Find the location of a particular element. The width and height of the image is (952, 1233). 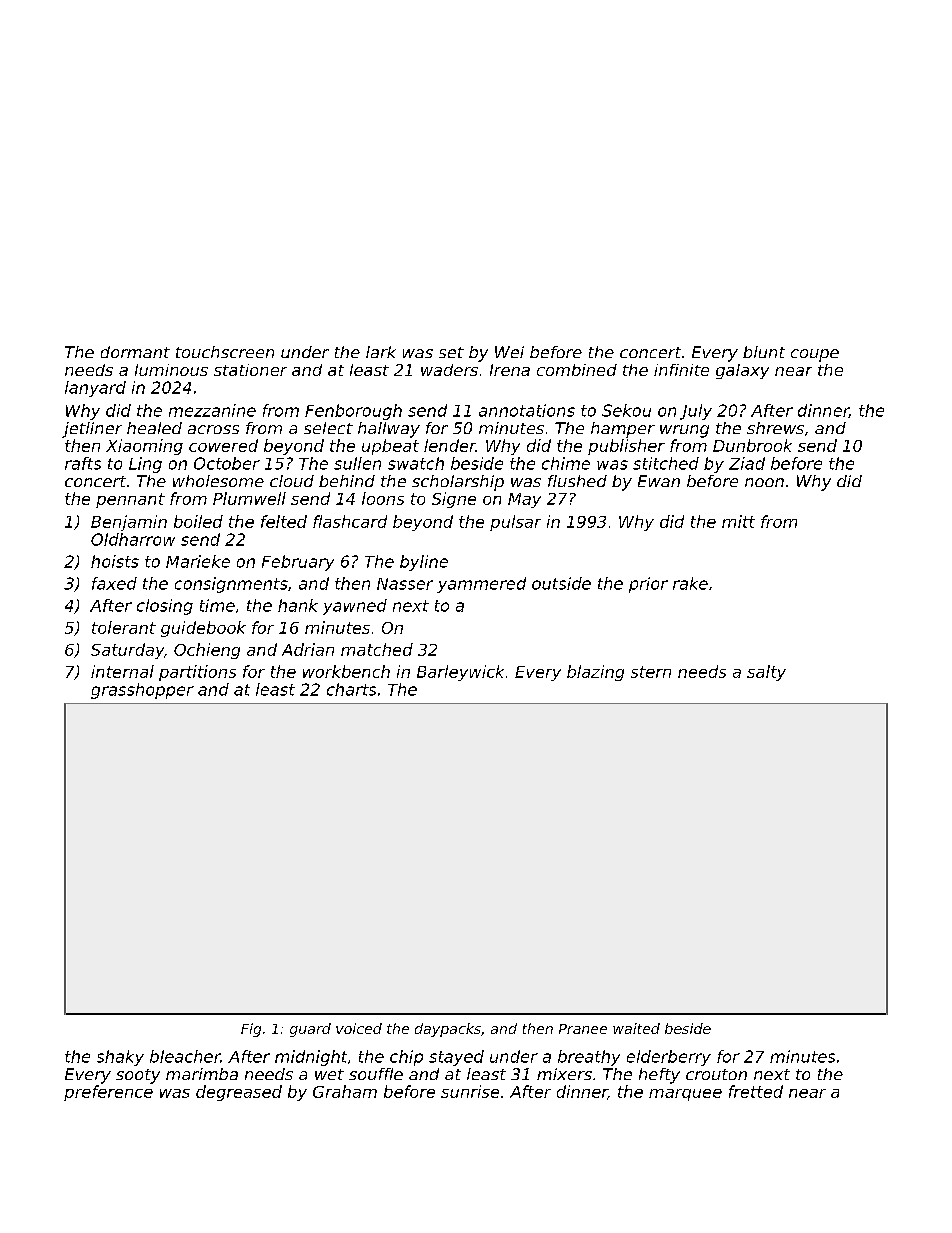

annotations is located at coordinates (527, 410).
